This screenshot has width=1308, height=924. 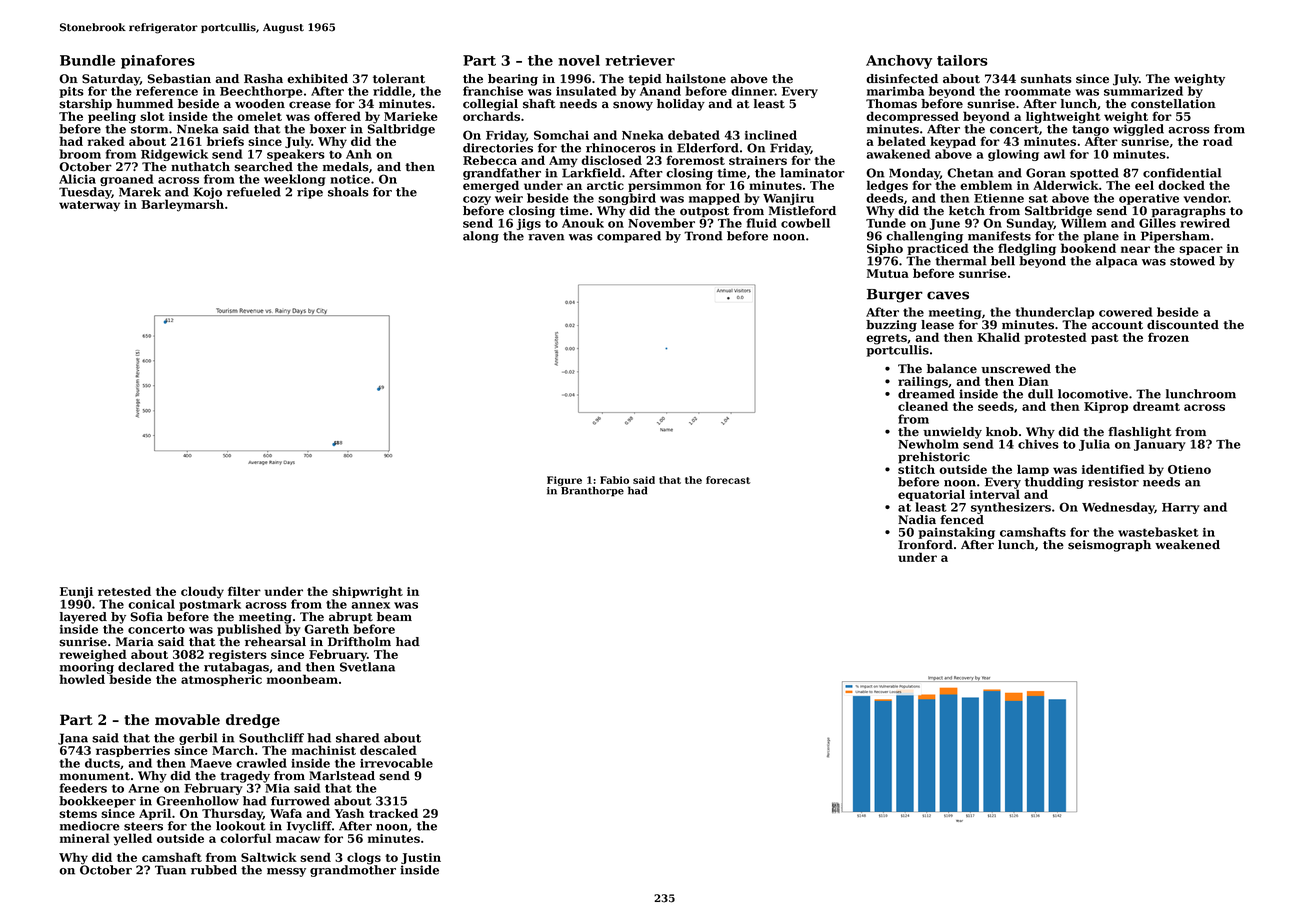 What do you see at coordinates (367, 667) in the screenshot?
I see `Svetlana` at bounding box center [367, 667].
